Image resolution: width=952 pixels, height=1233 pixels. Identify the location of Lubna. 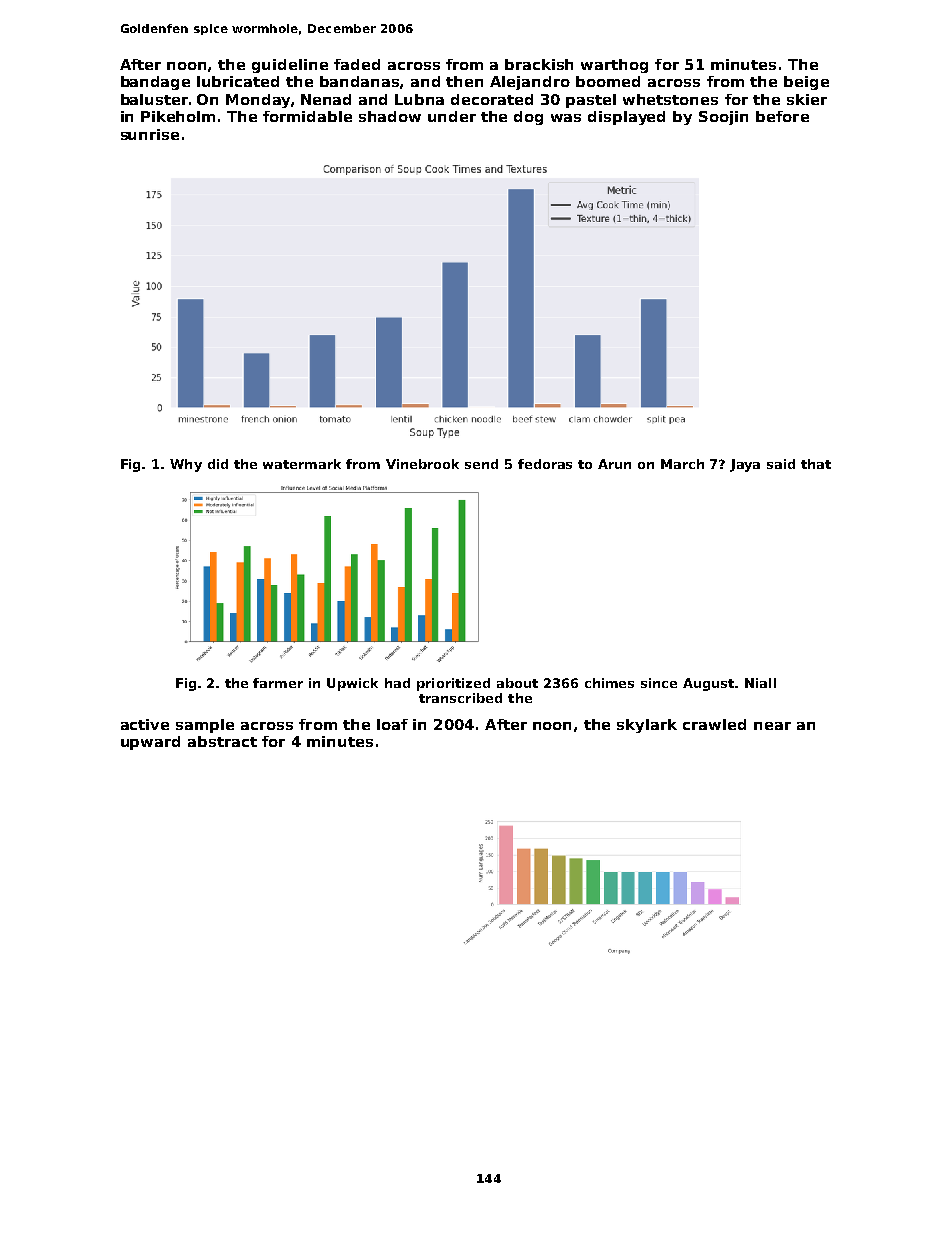
(419, 99).
